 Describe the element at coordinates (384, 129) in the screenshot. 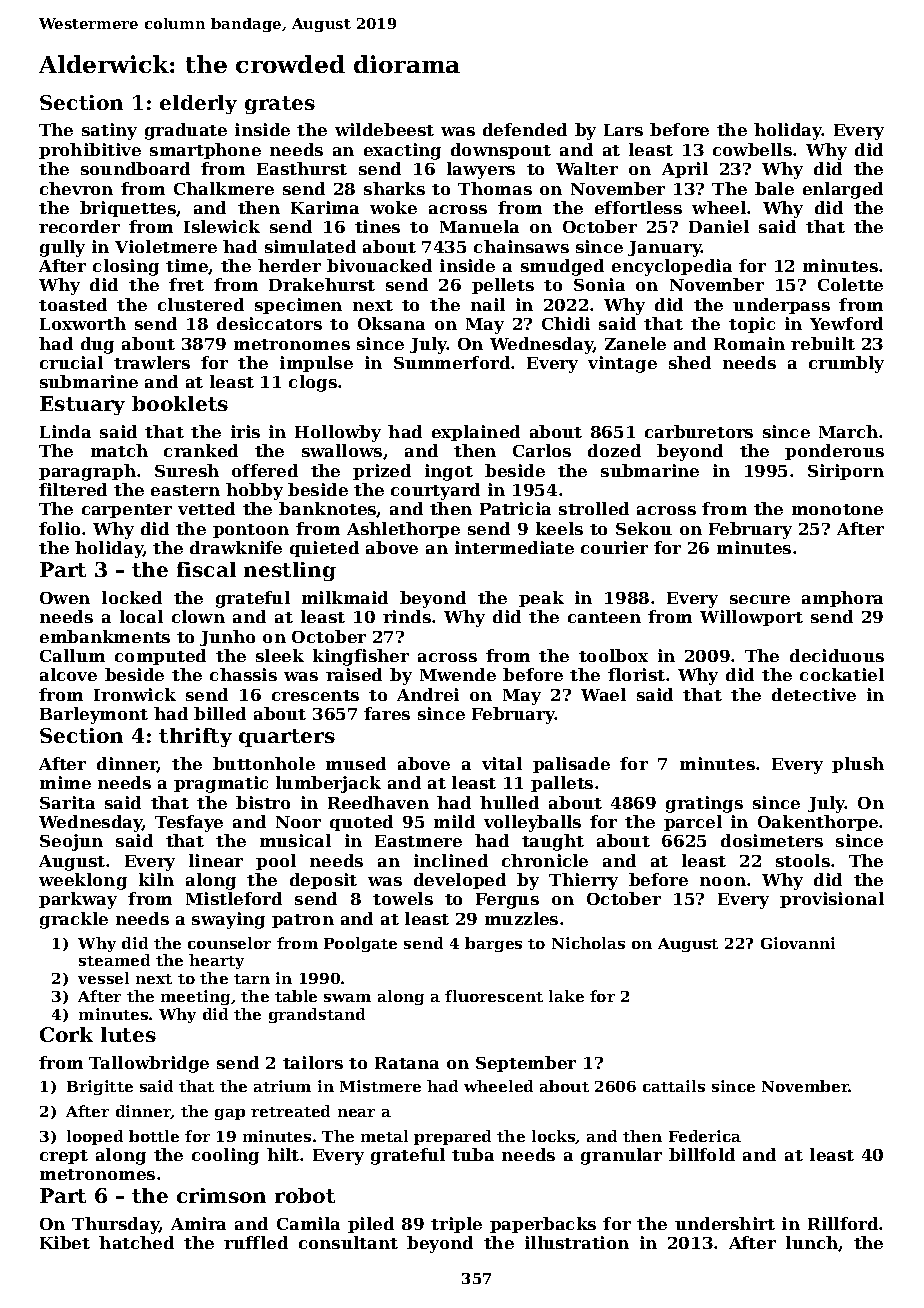

I see `wildebeest` at that location.
